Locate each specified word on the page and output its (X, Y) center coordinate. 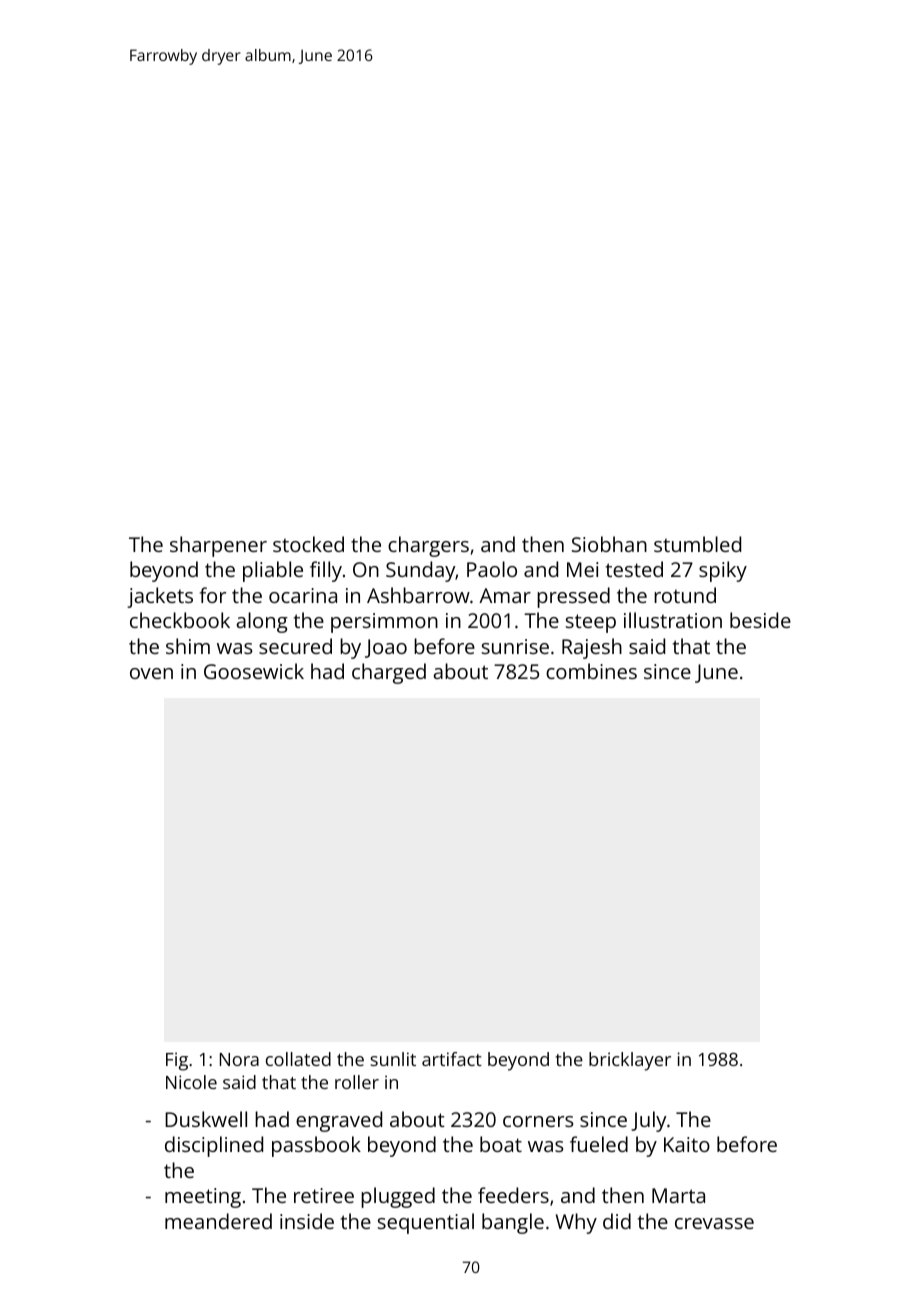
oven (151, 673)
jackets (160, 597)
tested (634, 569)
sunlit (393, 1059)
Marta (678, 1195)
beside (760, 620)
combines (591, 671)
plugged (398, 1197)
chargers (428, 546)
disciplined (214, 1146)
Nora (239, 1059)
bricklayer (630, 1061)
